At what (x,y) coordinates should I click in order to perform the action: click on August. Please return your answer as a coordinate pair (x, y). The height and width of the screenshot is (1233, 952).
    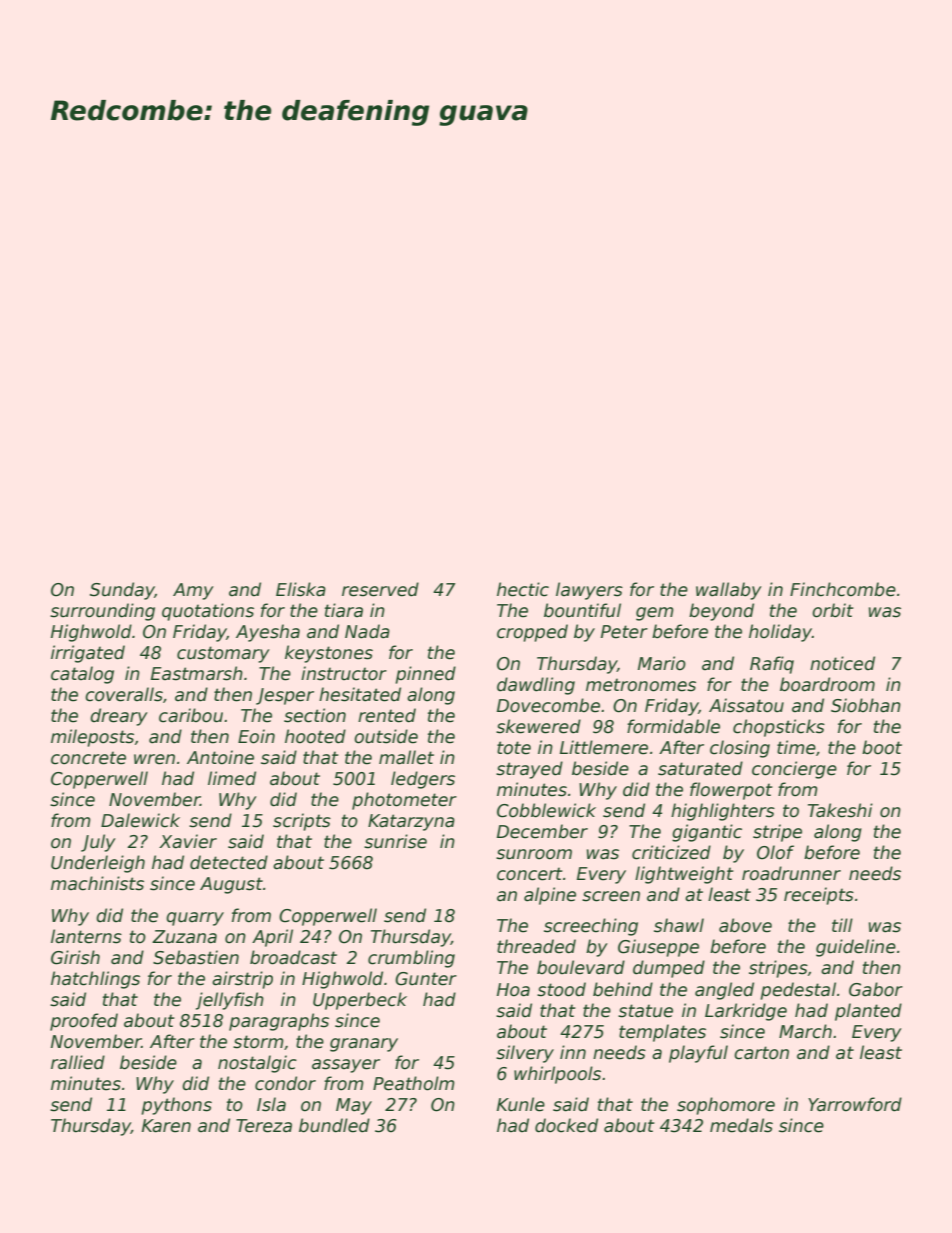
    Looking at the image, I should click on (231, 885).
